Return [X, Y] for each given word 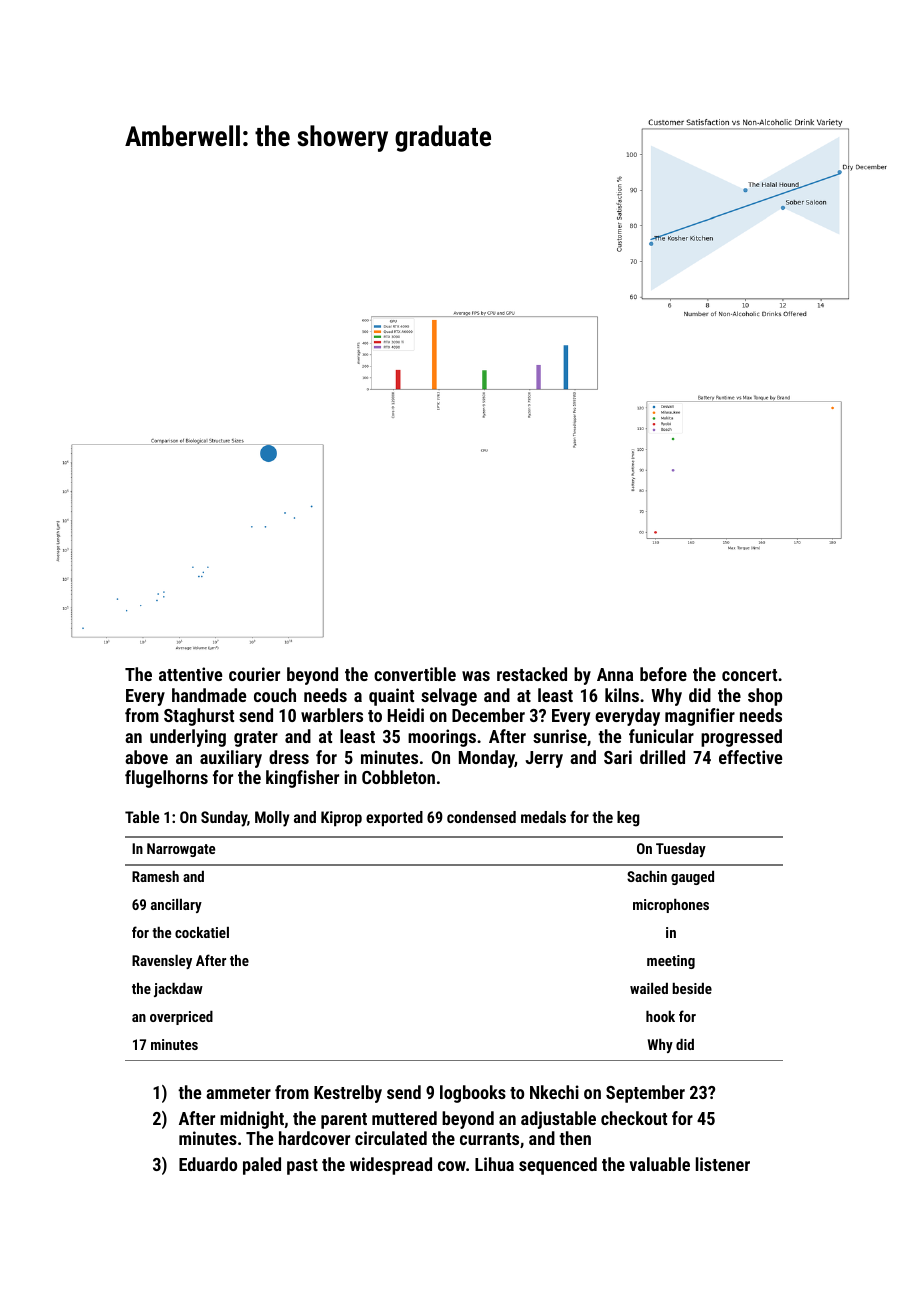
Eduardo [208, 1164]
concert [749, 675]
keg [628, 819]
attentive [190, 674]
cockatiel [202, 932]
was [476, 676]
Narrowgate [181, 850]
